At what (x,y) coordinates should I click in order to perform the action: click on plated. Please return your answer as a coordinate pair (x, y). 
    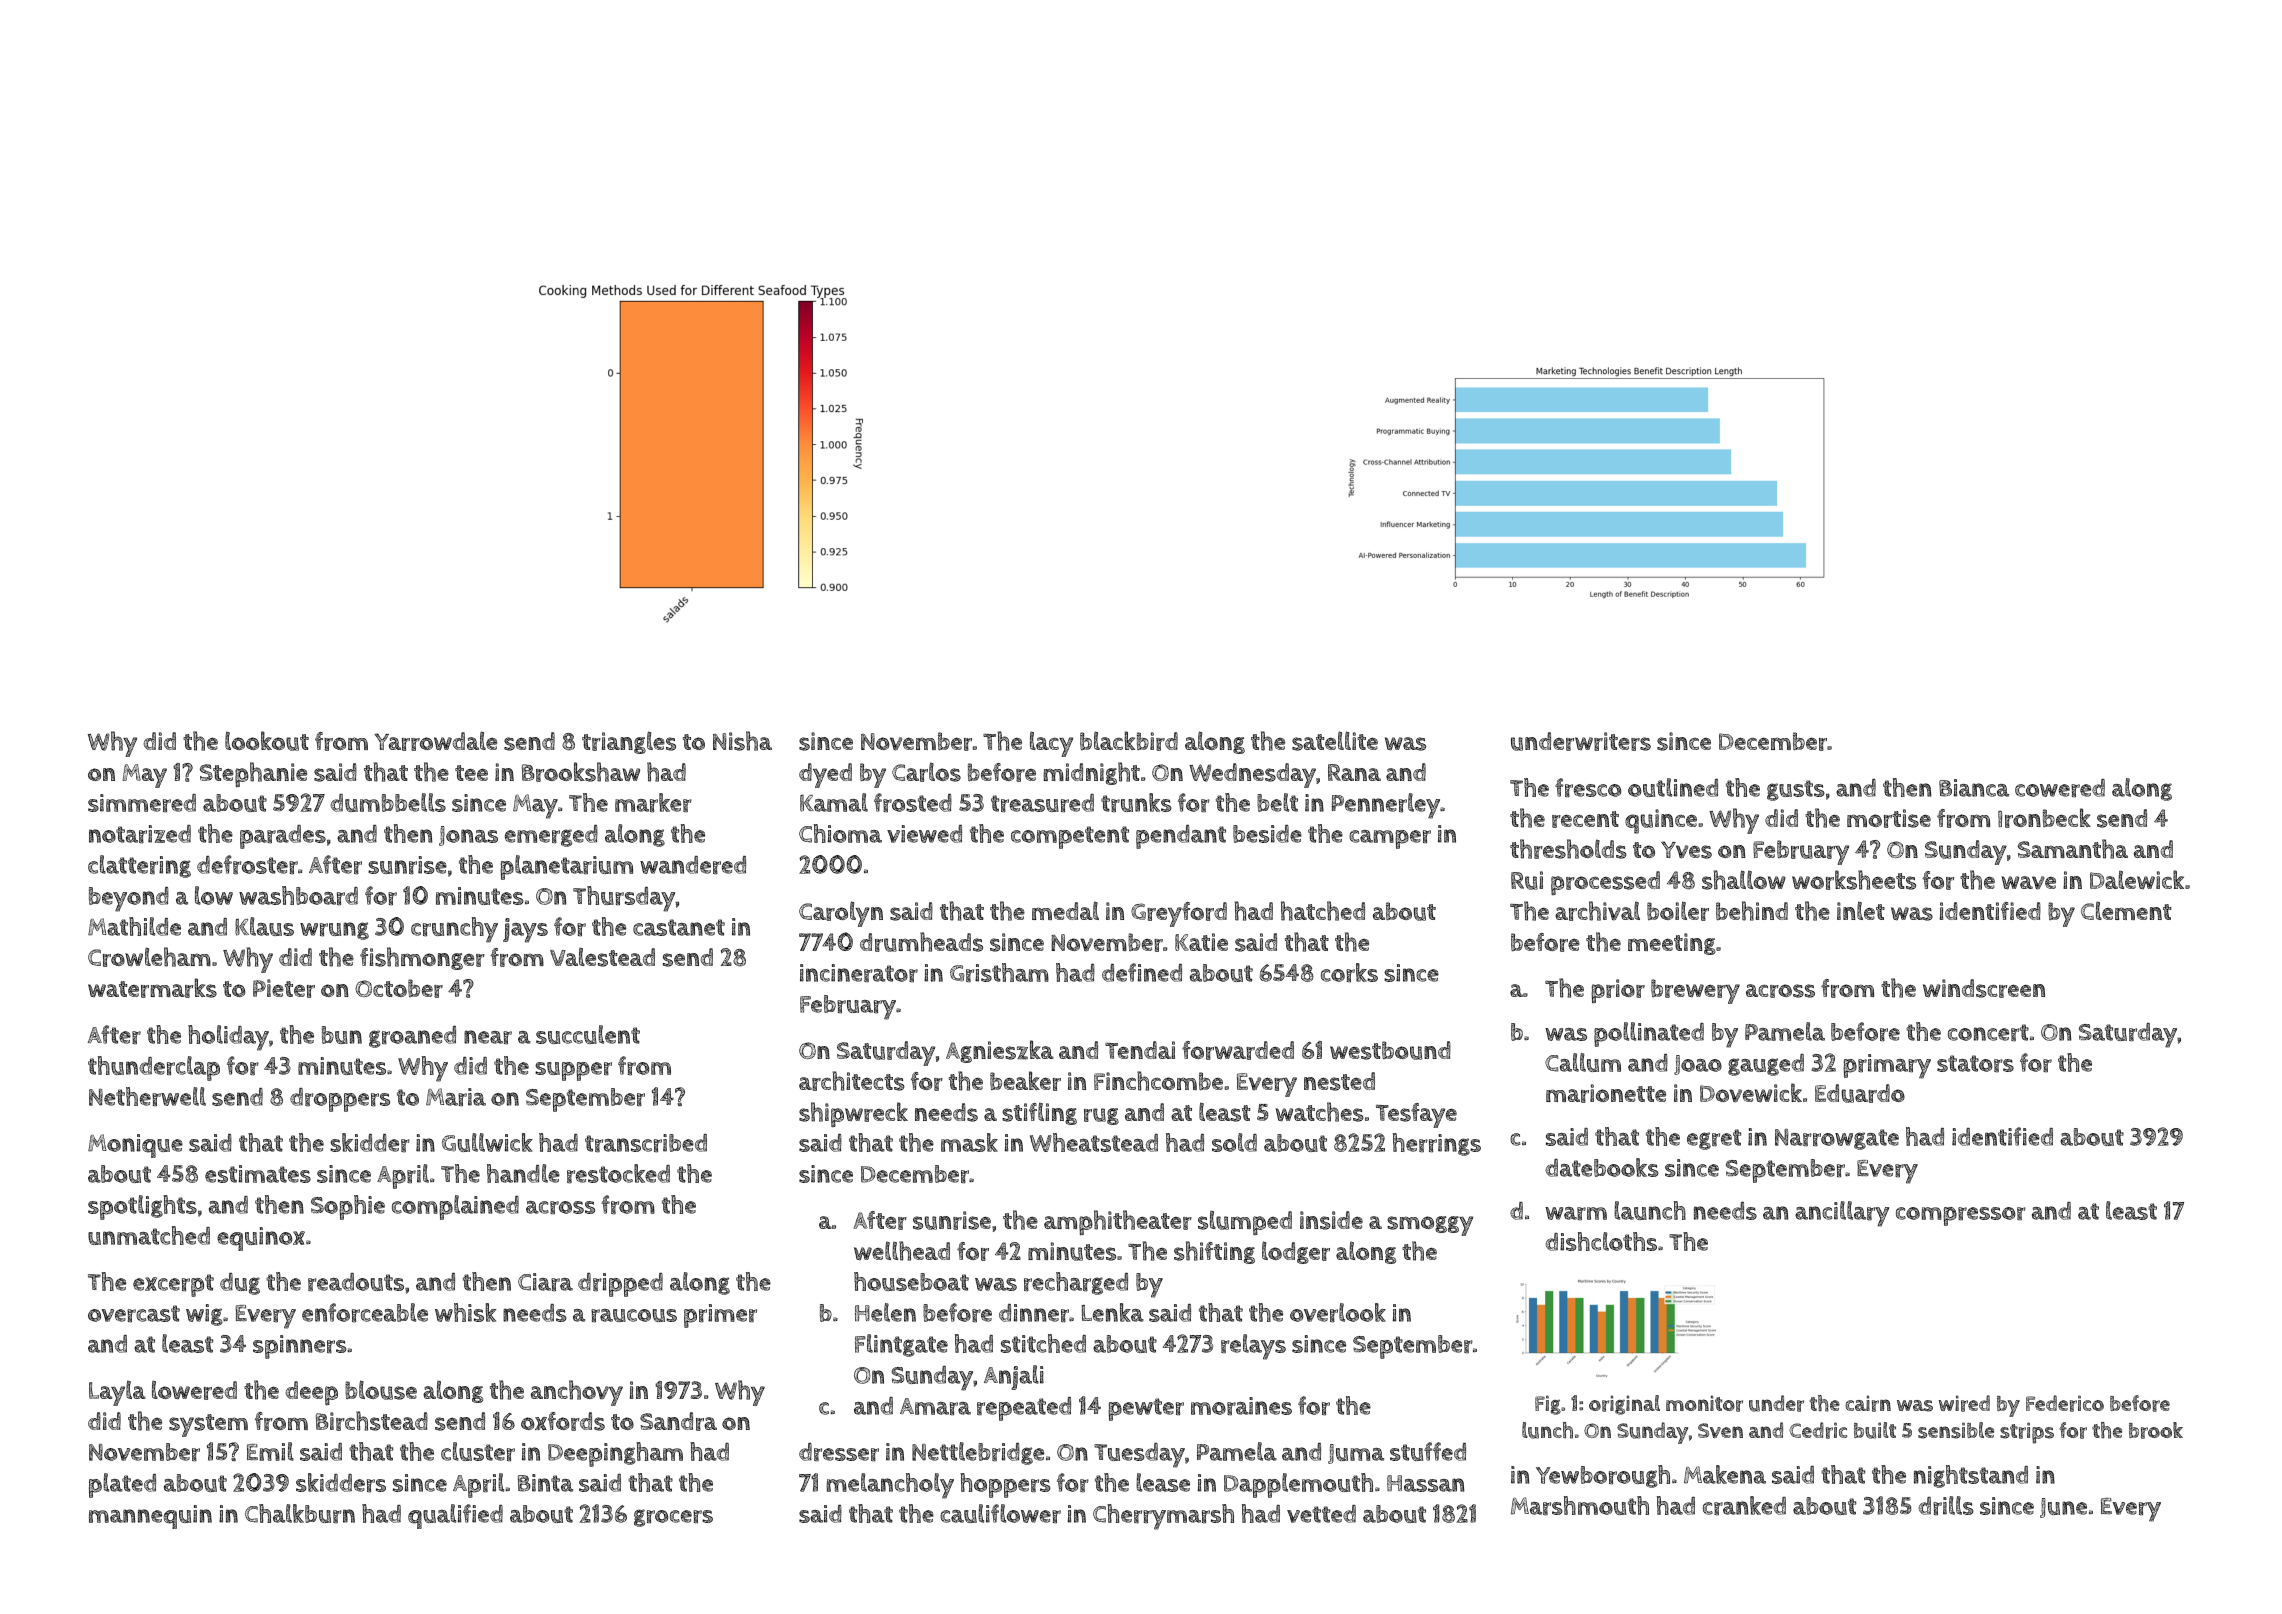
    Looking at the image, I should click on (122, 1485).
